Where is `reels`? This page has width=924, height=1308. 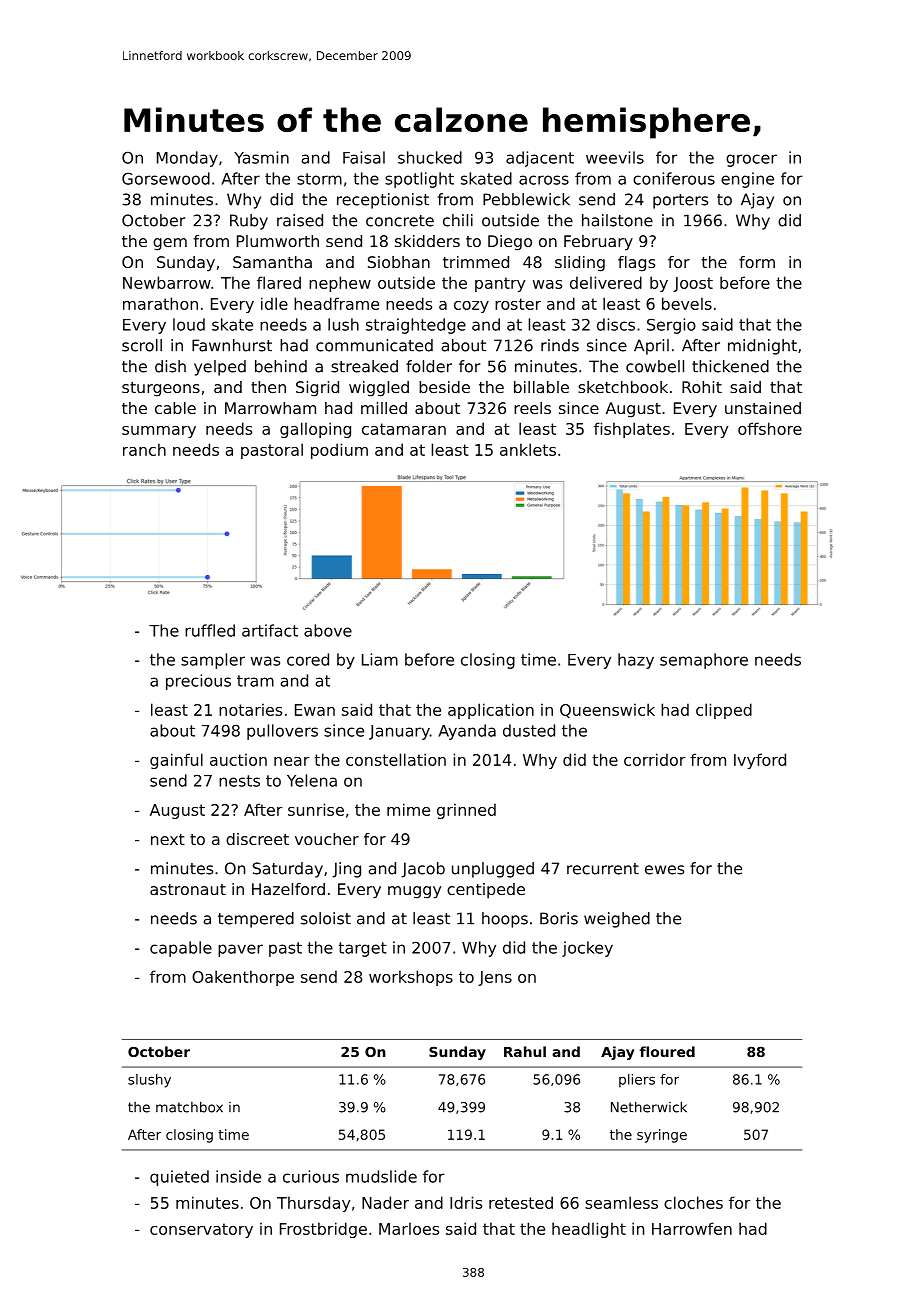
reels is located at coordinates (532, 408).
